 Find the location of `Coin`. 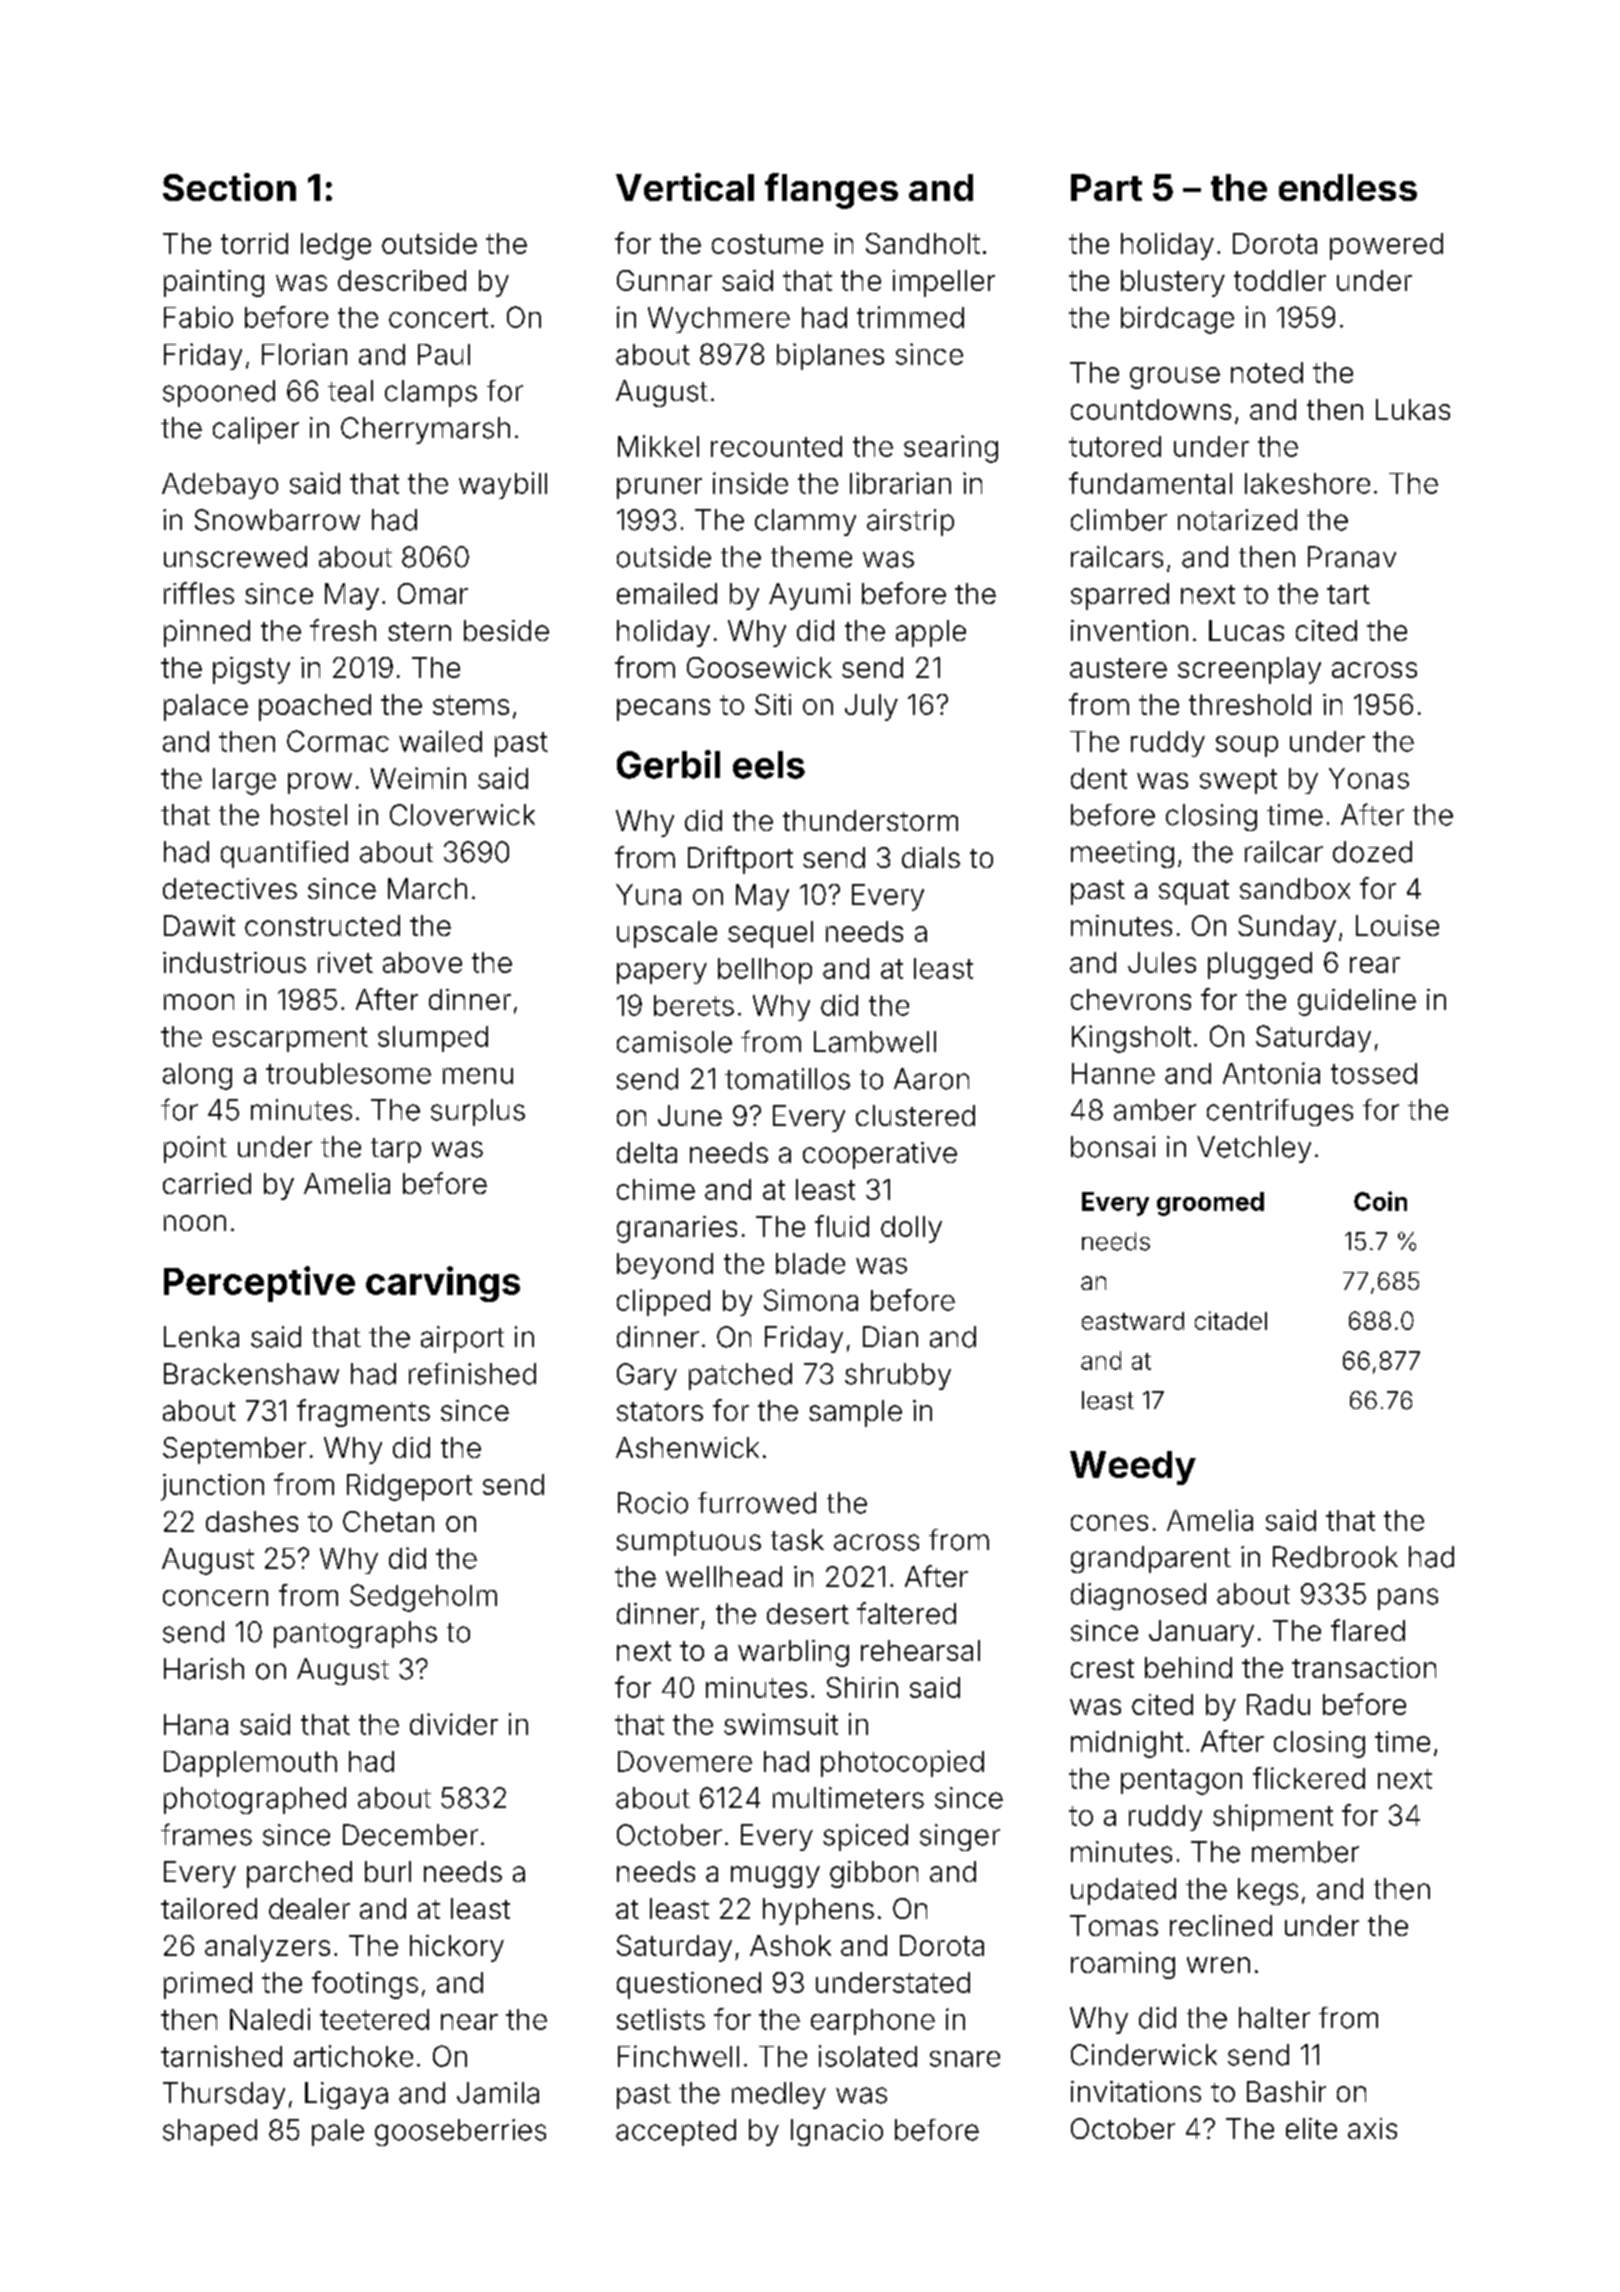

Coin is located at coordinates (1380, 1201).
